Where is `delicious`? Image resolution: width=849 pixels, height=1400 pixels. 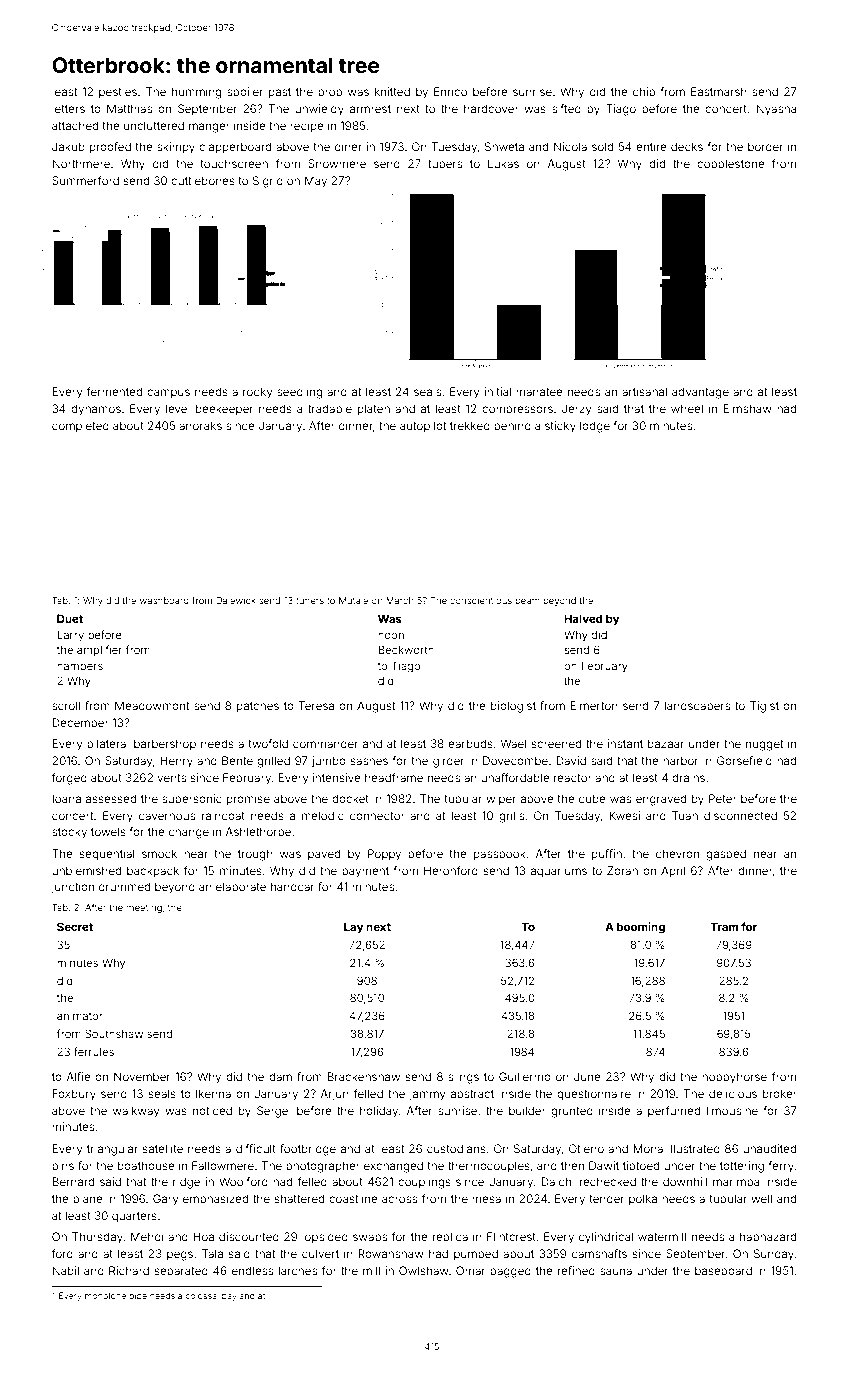
delicious is located at coordinates (733, 1093).
